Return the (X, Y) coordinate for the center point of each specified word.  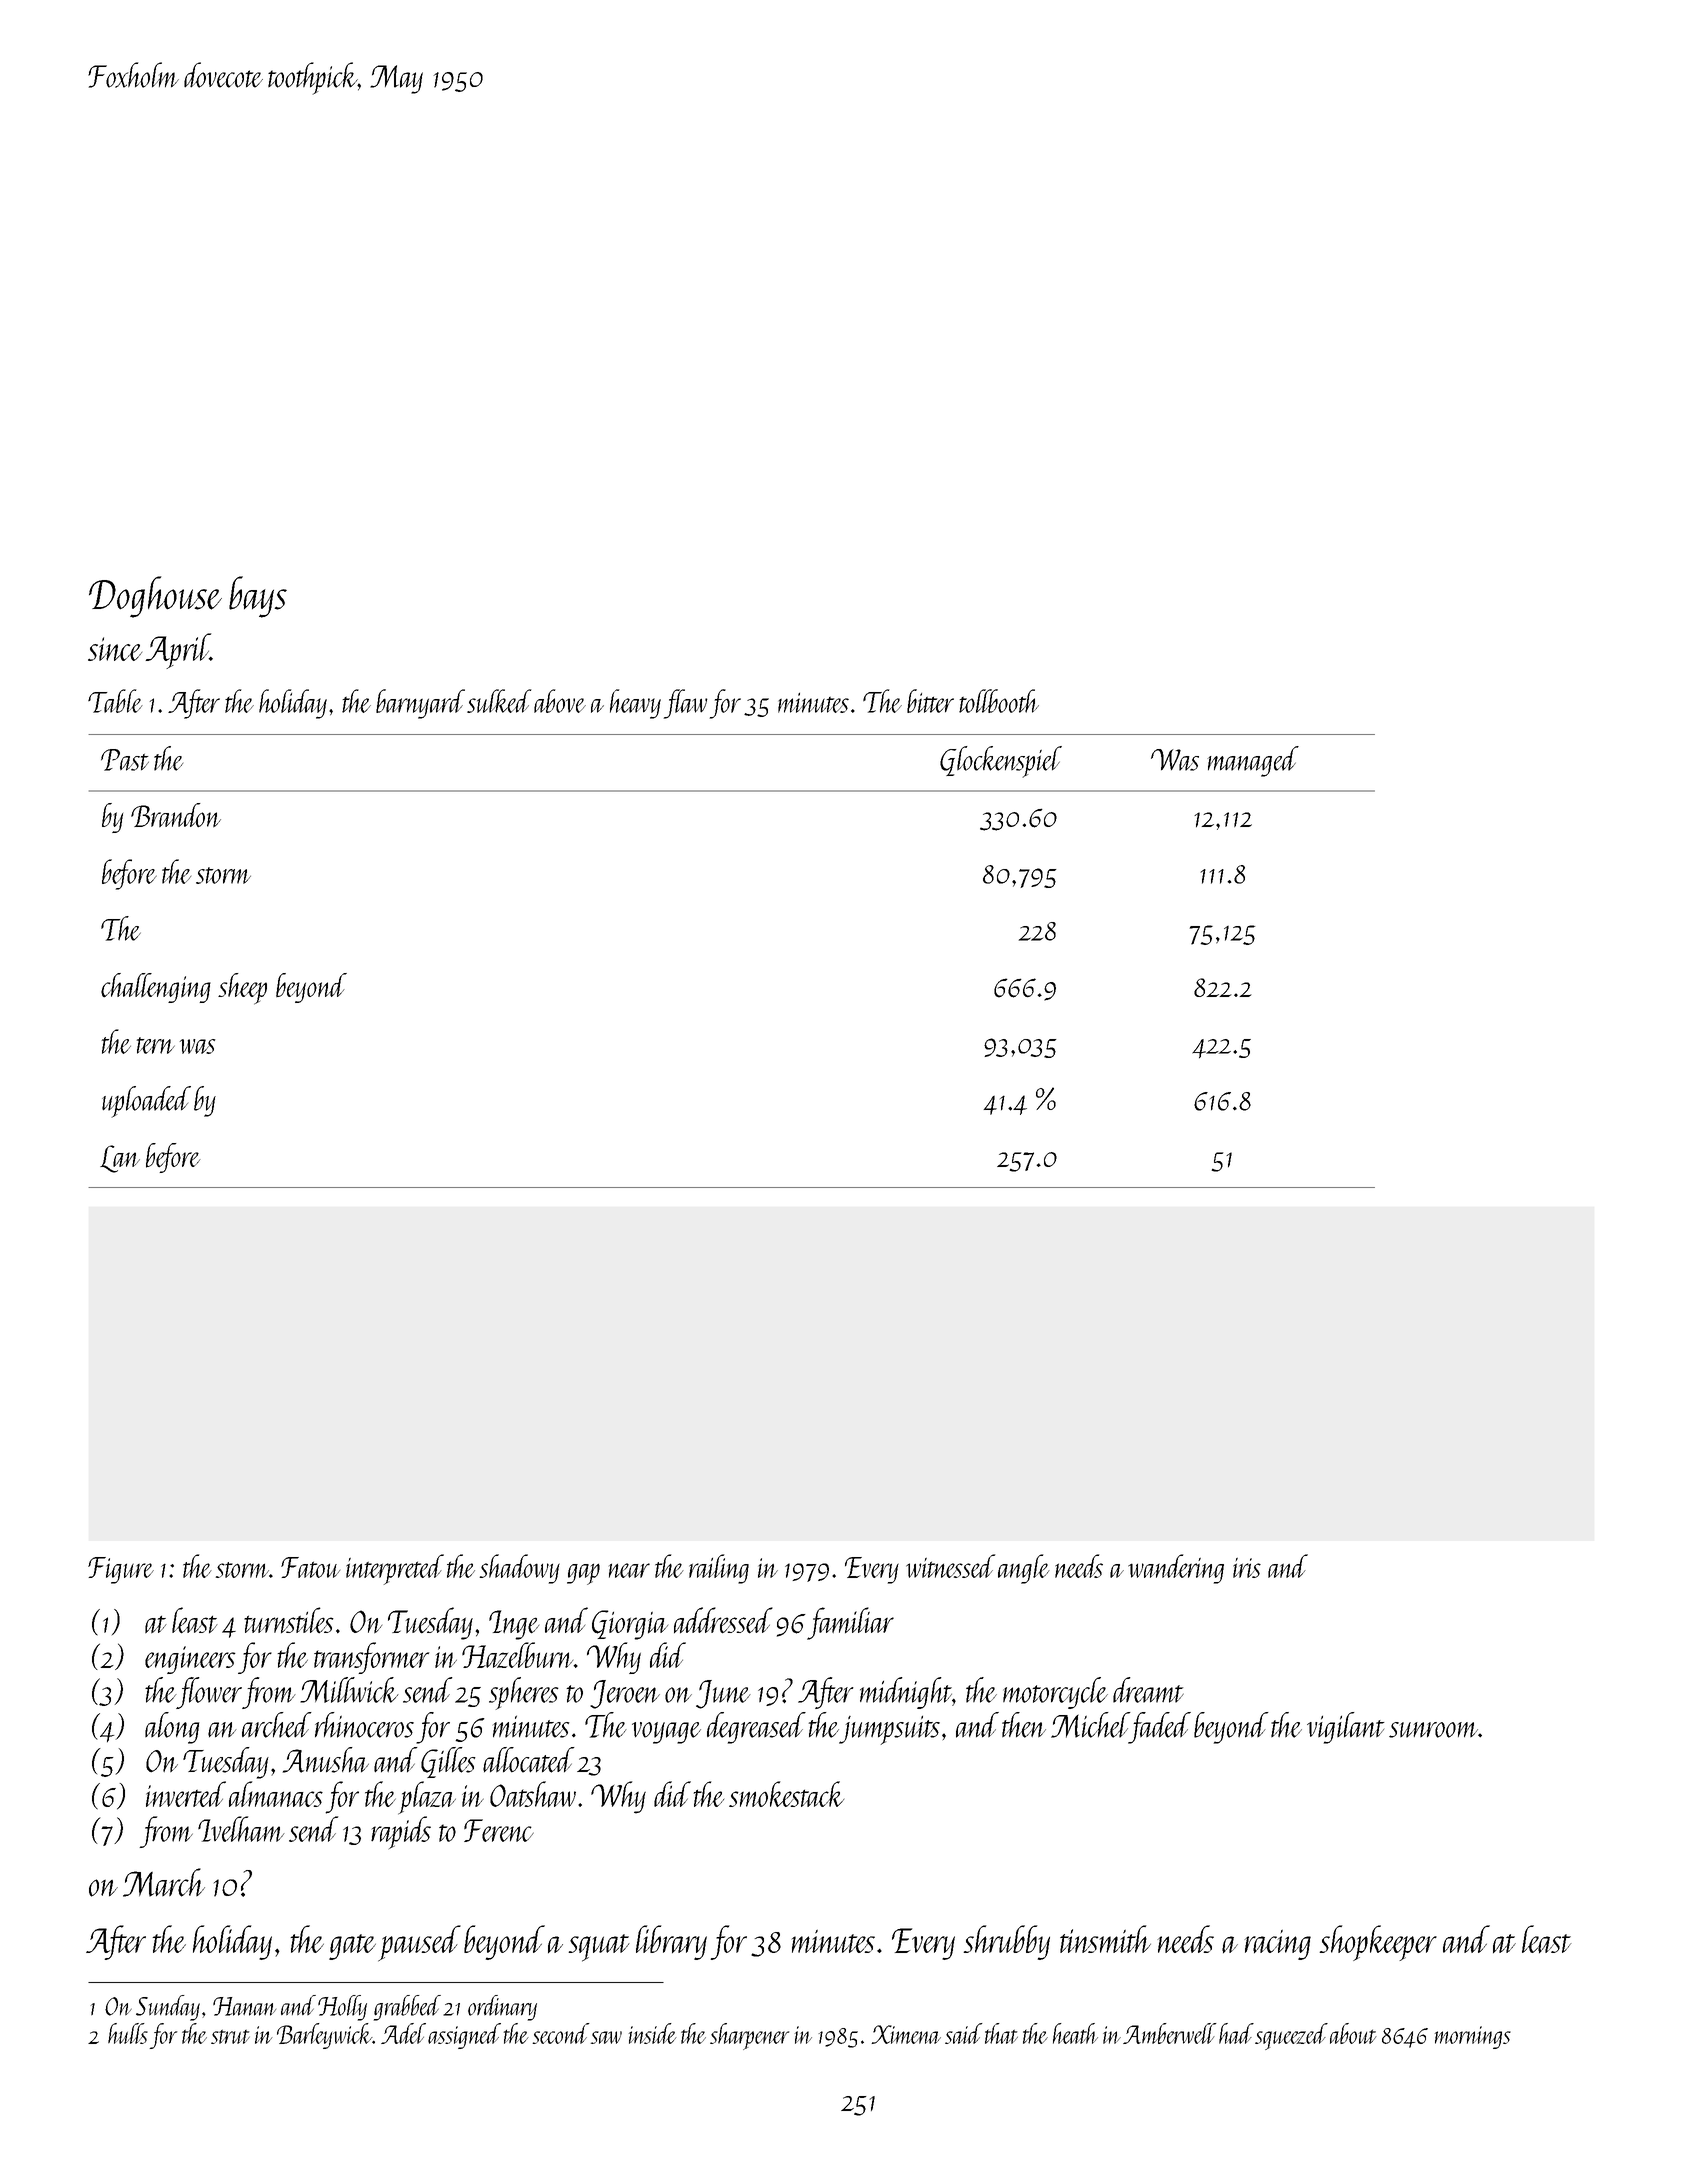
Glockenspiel (1001, 762)
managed (1253, 761)
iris (1247, 1568)
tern (156, 1045)
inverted (186, 1794)
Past (125, 760)
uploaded (146, 1102)
